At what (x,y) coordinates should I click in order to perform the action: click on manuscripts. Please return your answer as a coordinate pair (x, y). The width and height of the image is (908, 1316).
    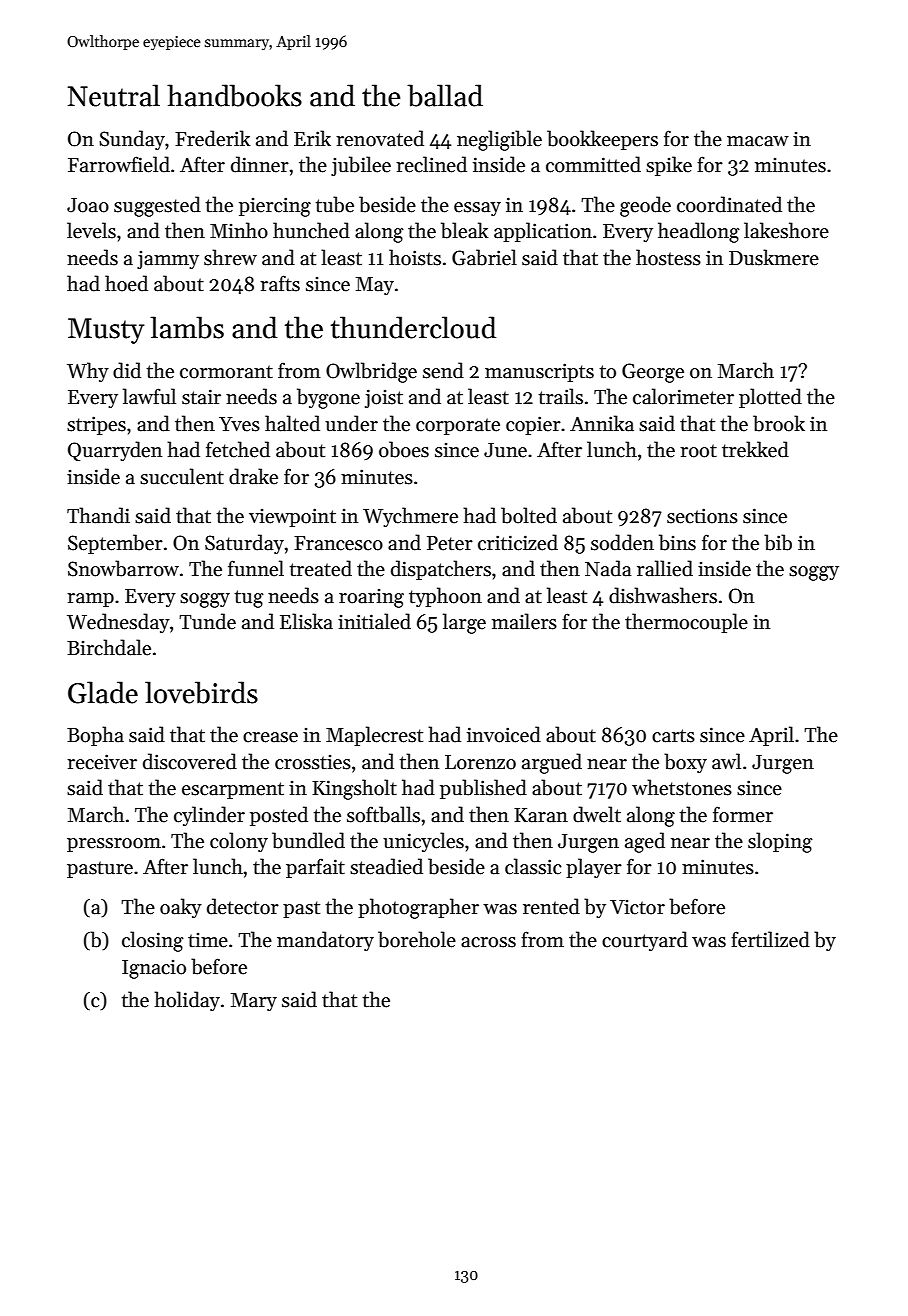
    Looking at the image, I should click on (539, 372).
